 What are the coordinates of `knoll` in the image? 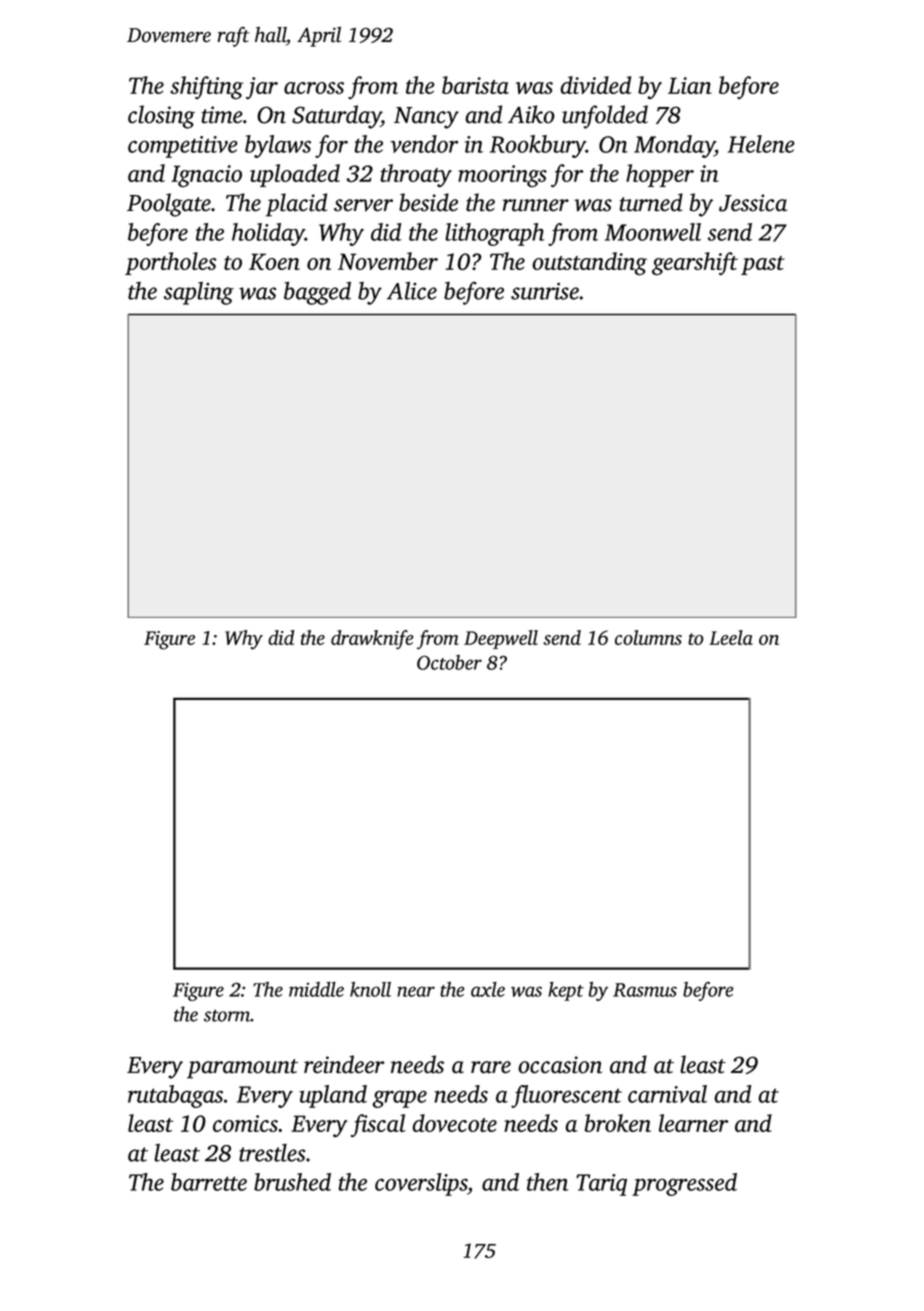 It's located at (370, 989).
